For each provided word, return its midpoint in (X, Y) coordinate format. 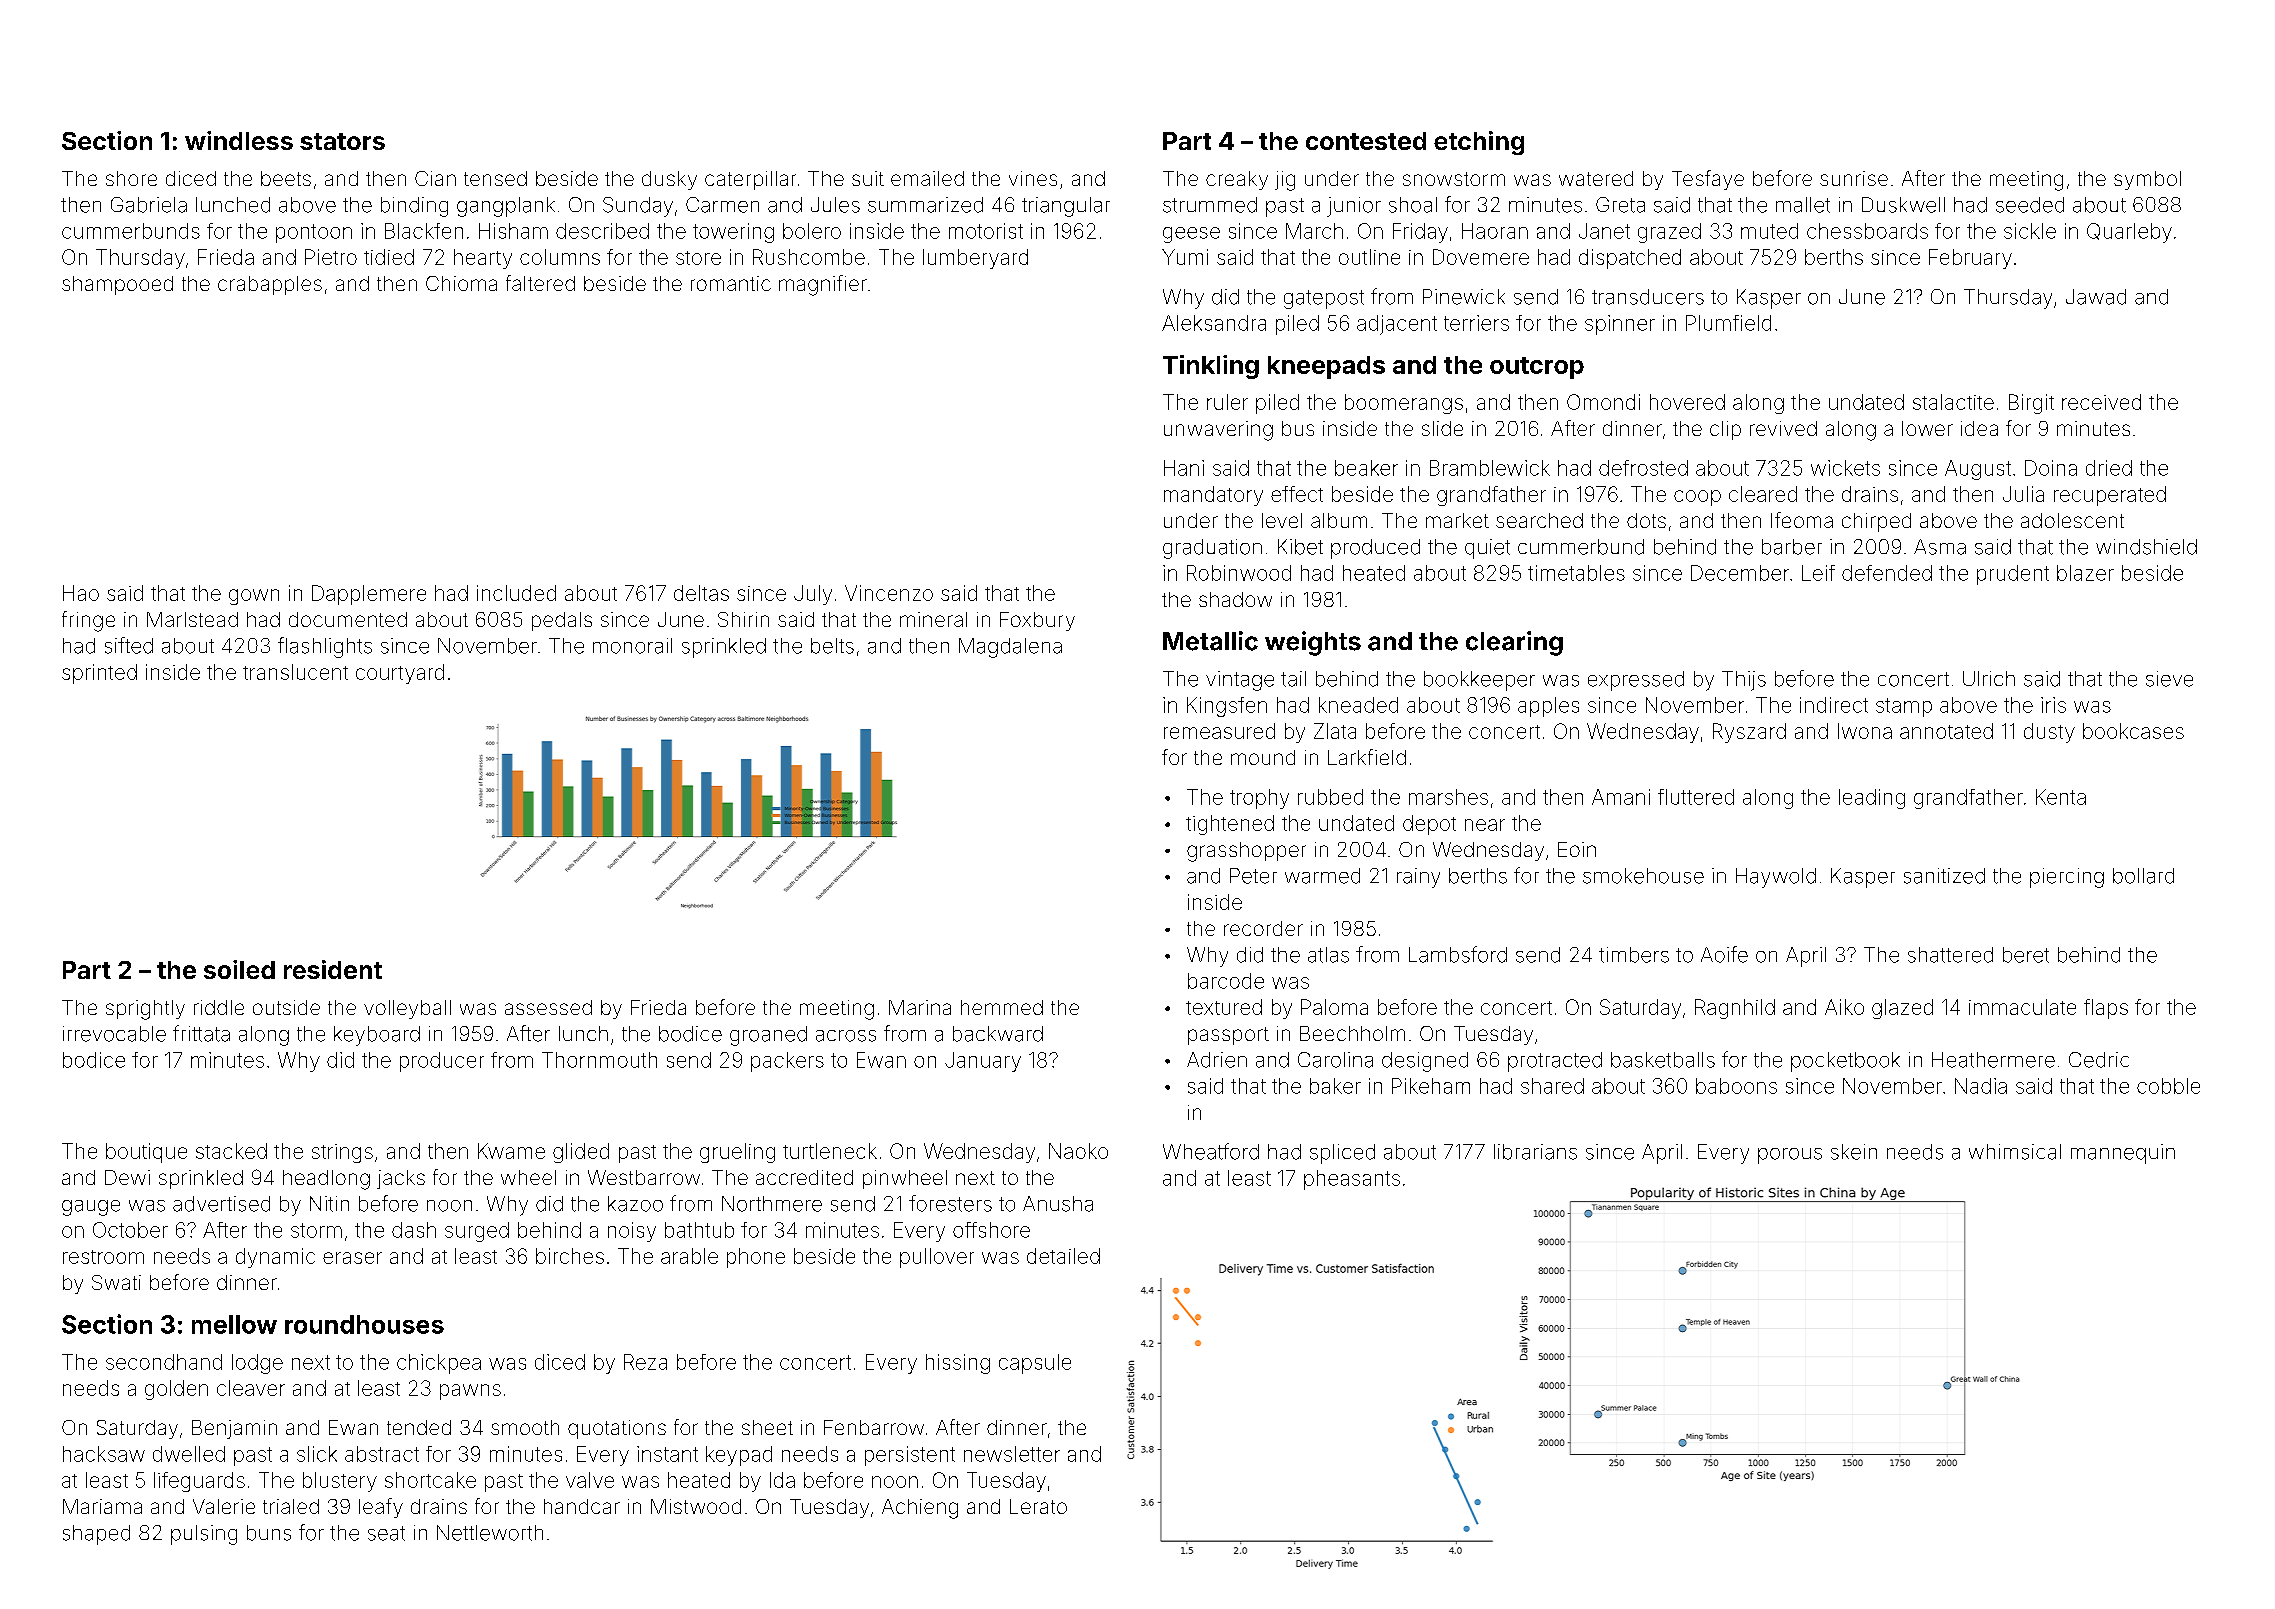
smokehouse (1643, 876)
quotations (617, 1429)
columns (560, 257)
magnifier (823, 285)
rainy (1418, 878)
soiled (239, 969)
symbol (2147, 180)
